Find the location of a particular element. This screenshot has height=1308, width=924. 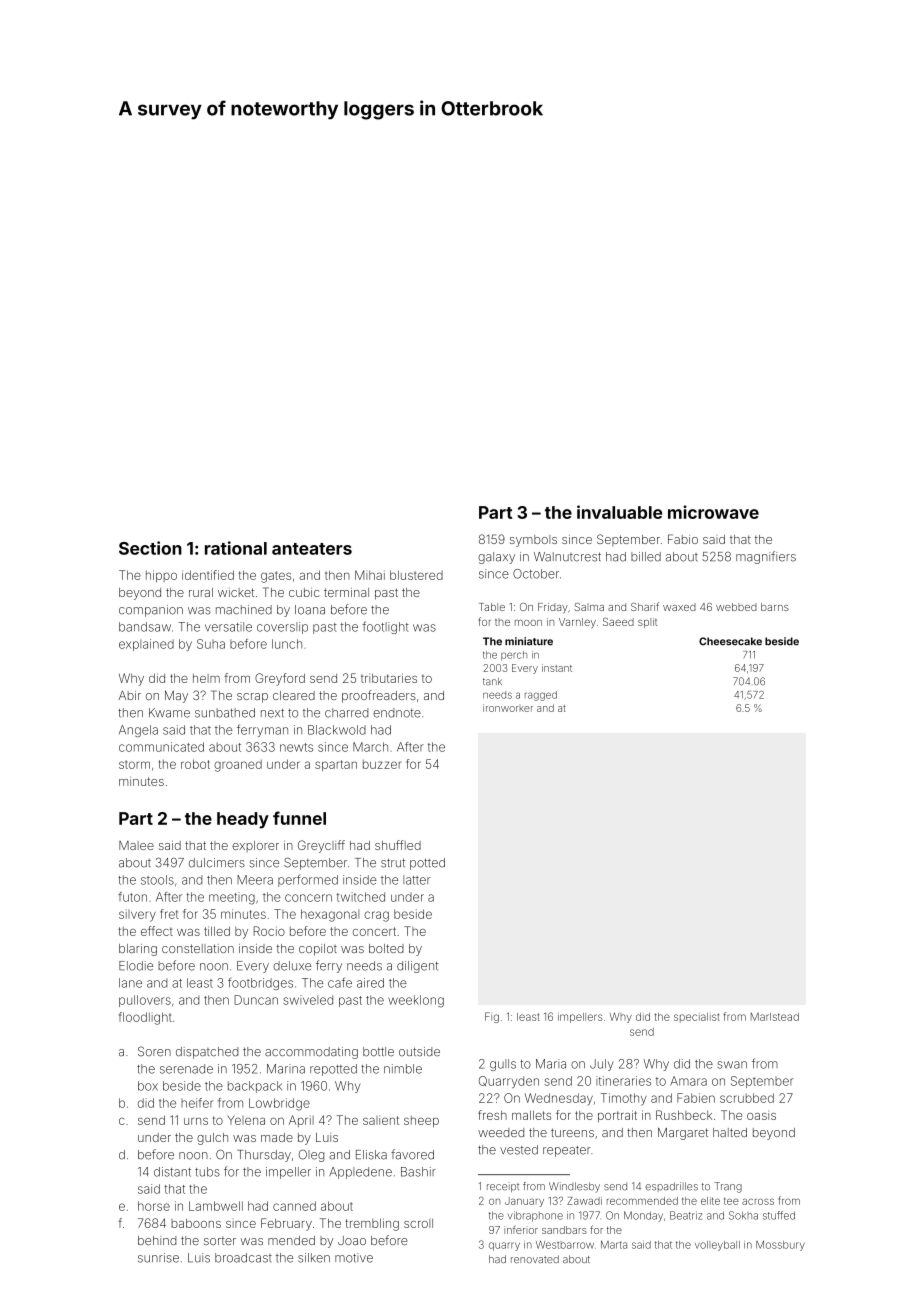

microwave is located at coordinates (713, 512).
